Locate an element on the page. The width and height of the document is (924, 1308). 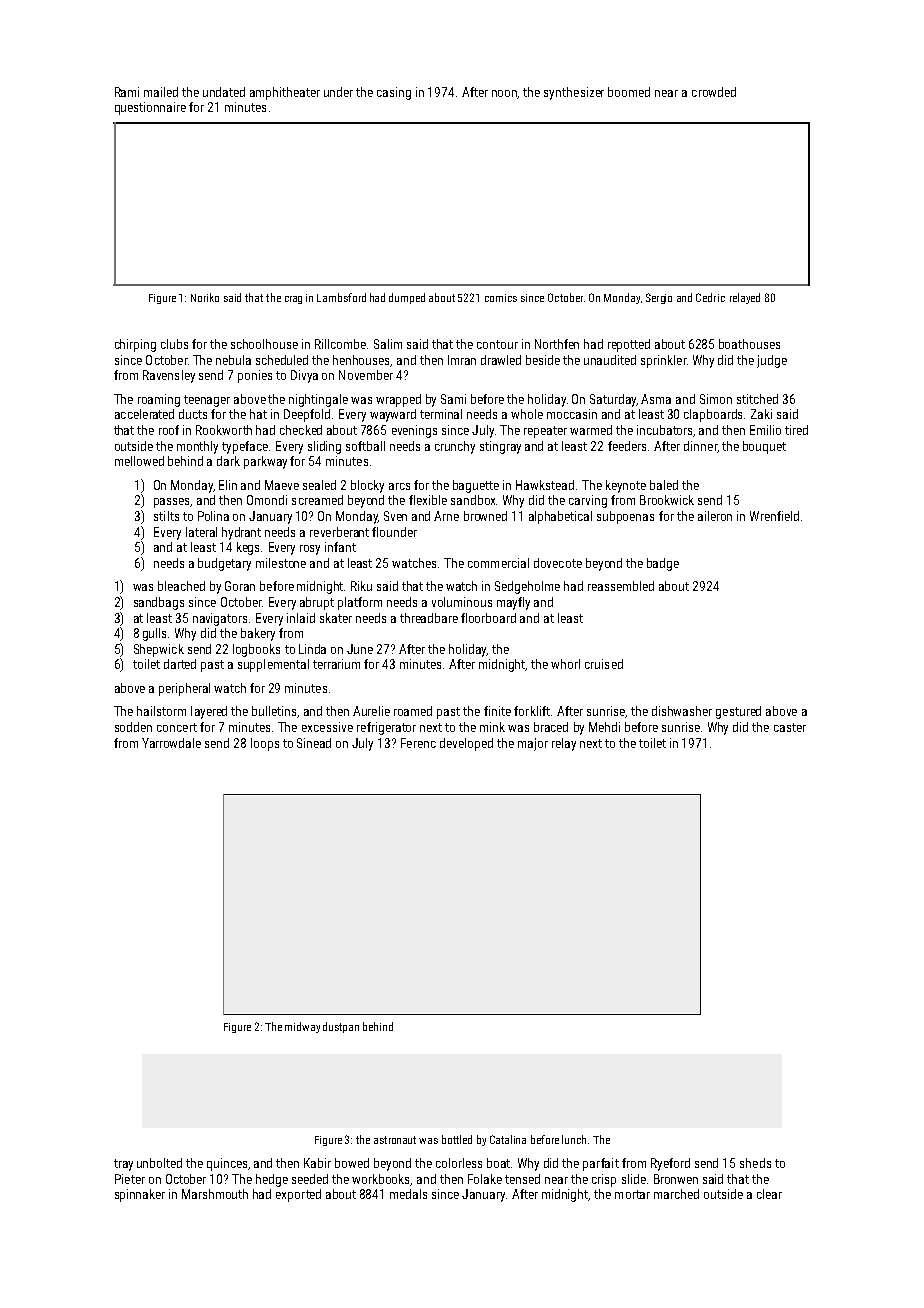
quinces is located at coordinates (227, 1164).
